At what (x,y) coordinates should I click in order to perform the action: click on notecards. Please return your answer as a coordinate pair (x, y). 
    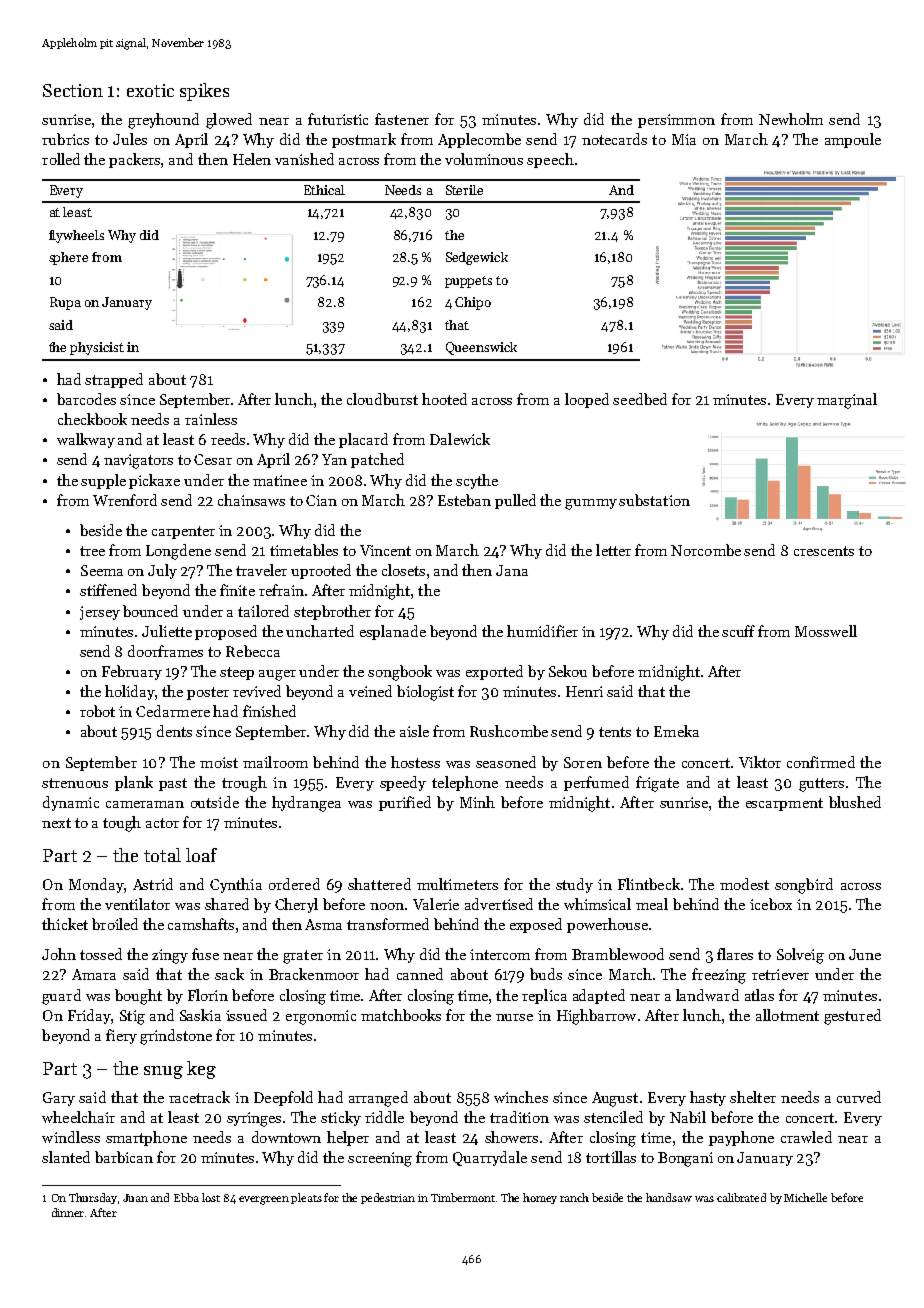
    Looking at the image, I should click on (614, 139).
